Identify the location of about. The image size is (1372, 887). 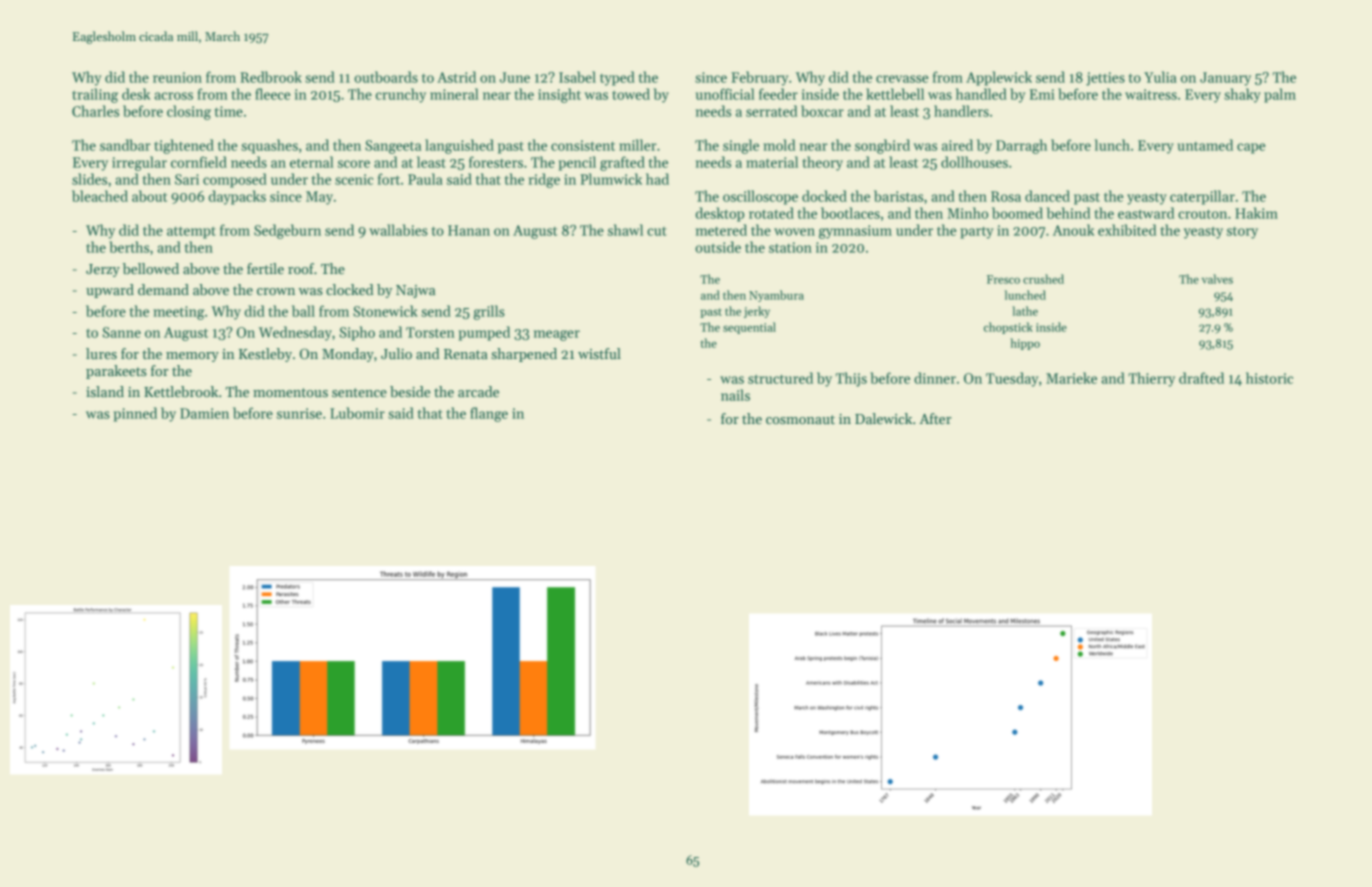
(149, 196).
